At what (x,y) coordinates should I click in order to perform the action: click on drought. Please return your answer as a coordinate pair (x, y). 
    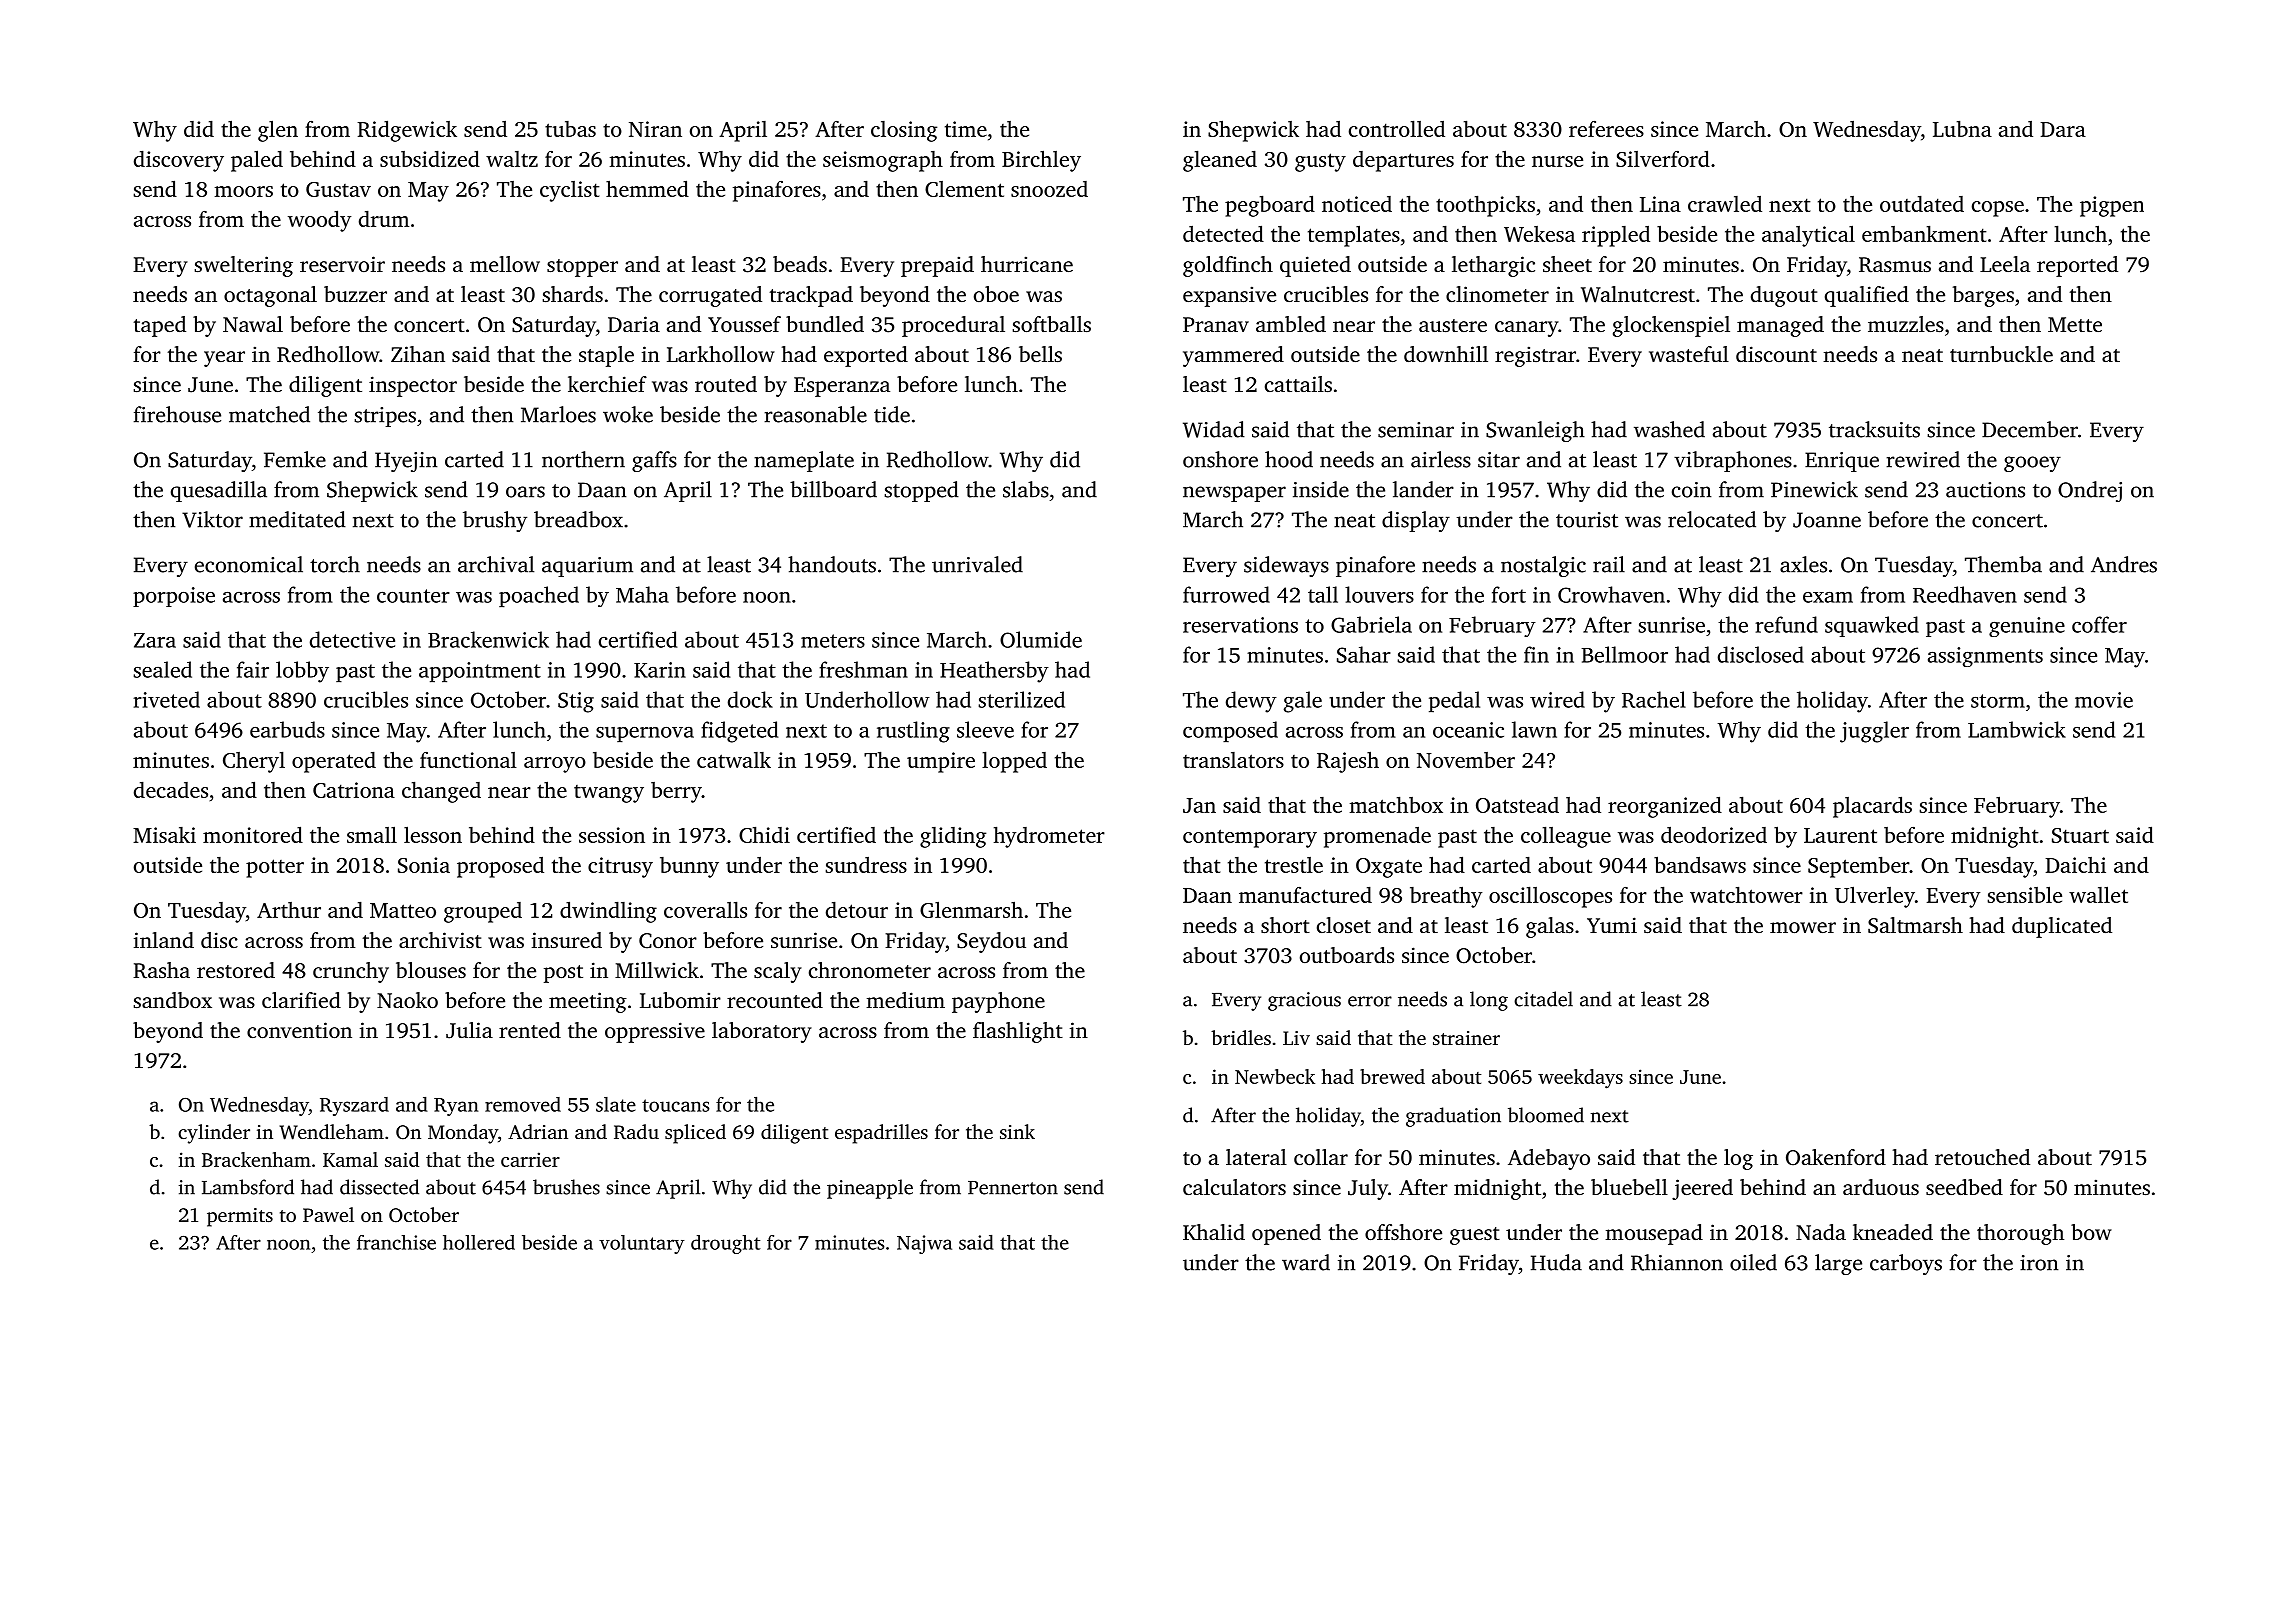
    Looking at the image, I should click on (726, 1244).
